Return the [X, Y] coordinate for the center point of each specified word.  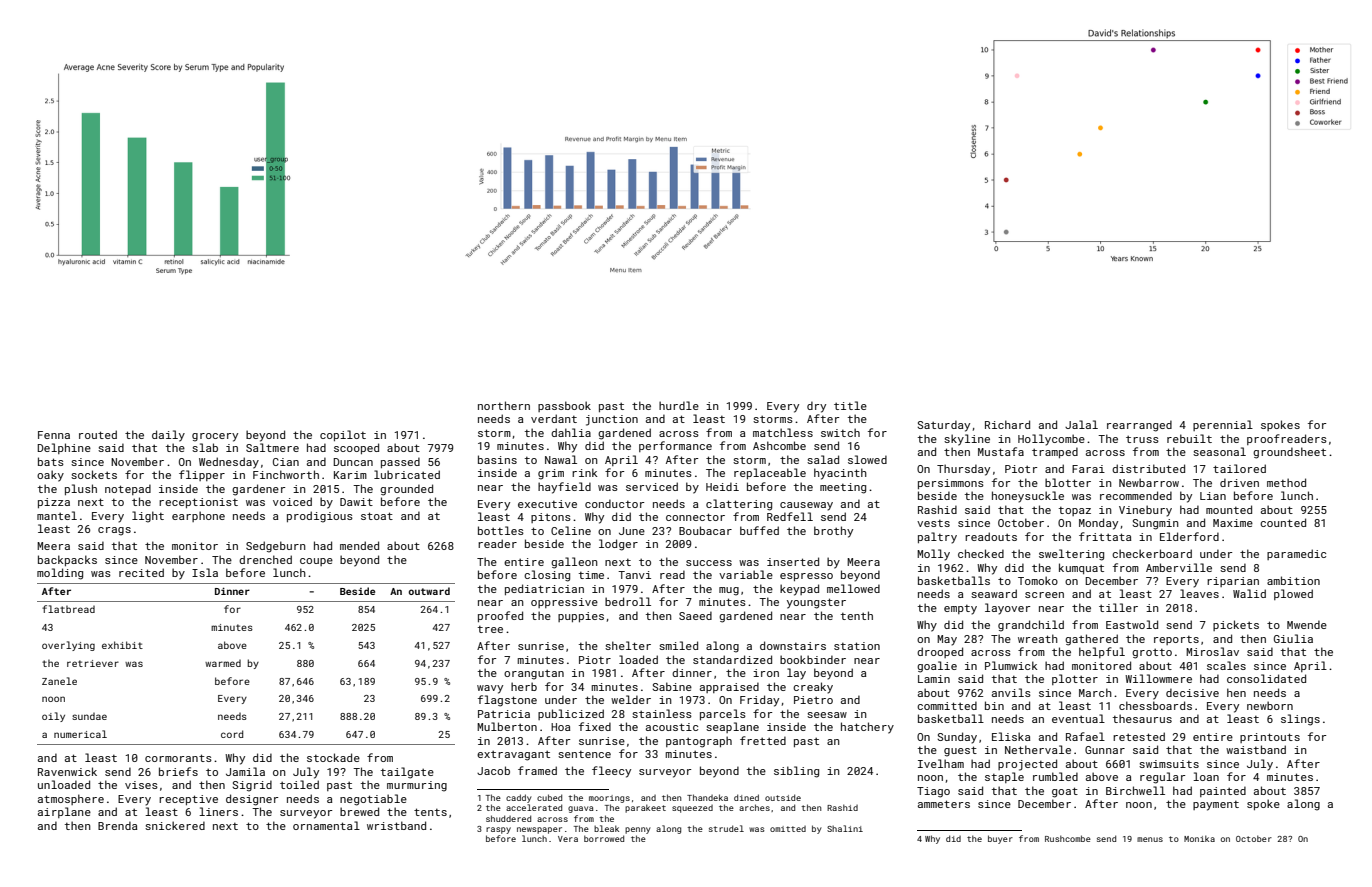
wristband [396, 825]
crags [114, 531]
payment [1216, 805]
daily [168, 436]
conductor [614, 503]
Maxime [1233, 523]
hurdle [679, 405]
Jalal [1081, 424]
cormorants [178, 758]
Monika [1199, 838]
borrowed [604, 838]
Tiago [933, 792]
